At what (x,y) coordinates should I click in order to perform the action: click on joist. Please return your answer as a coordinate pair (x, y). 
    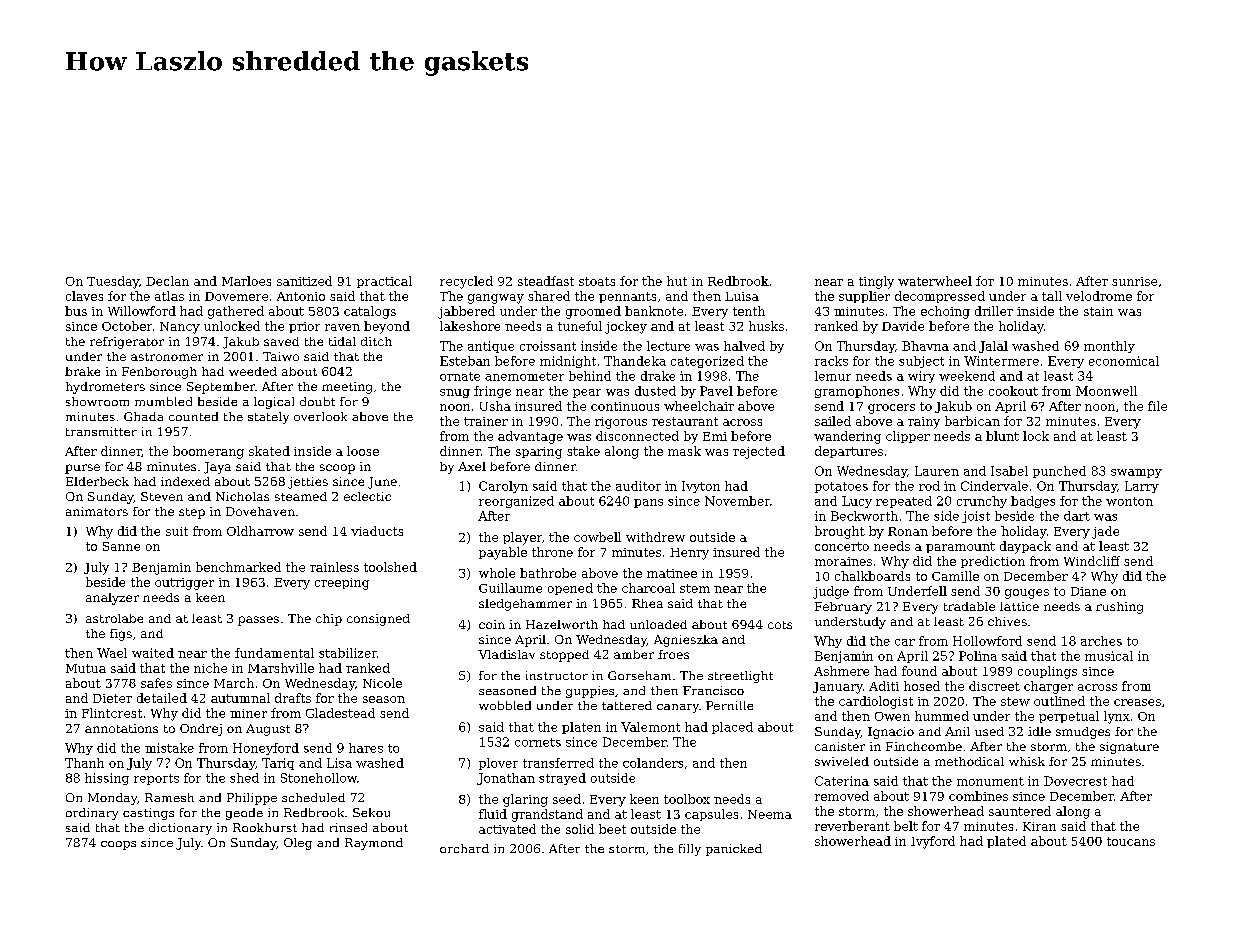
    Looking at the image, I should click on (976, 517).
